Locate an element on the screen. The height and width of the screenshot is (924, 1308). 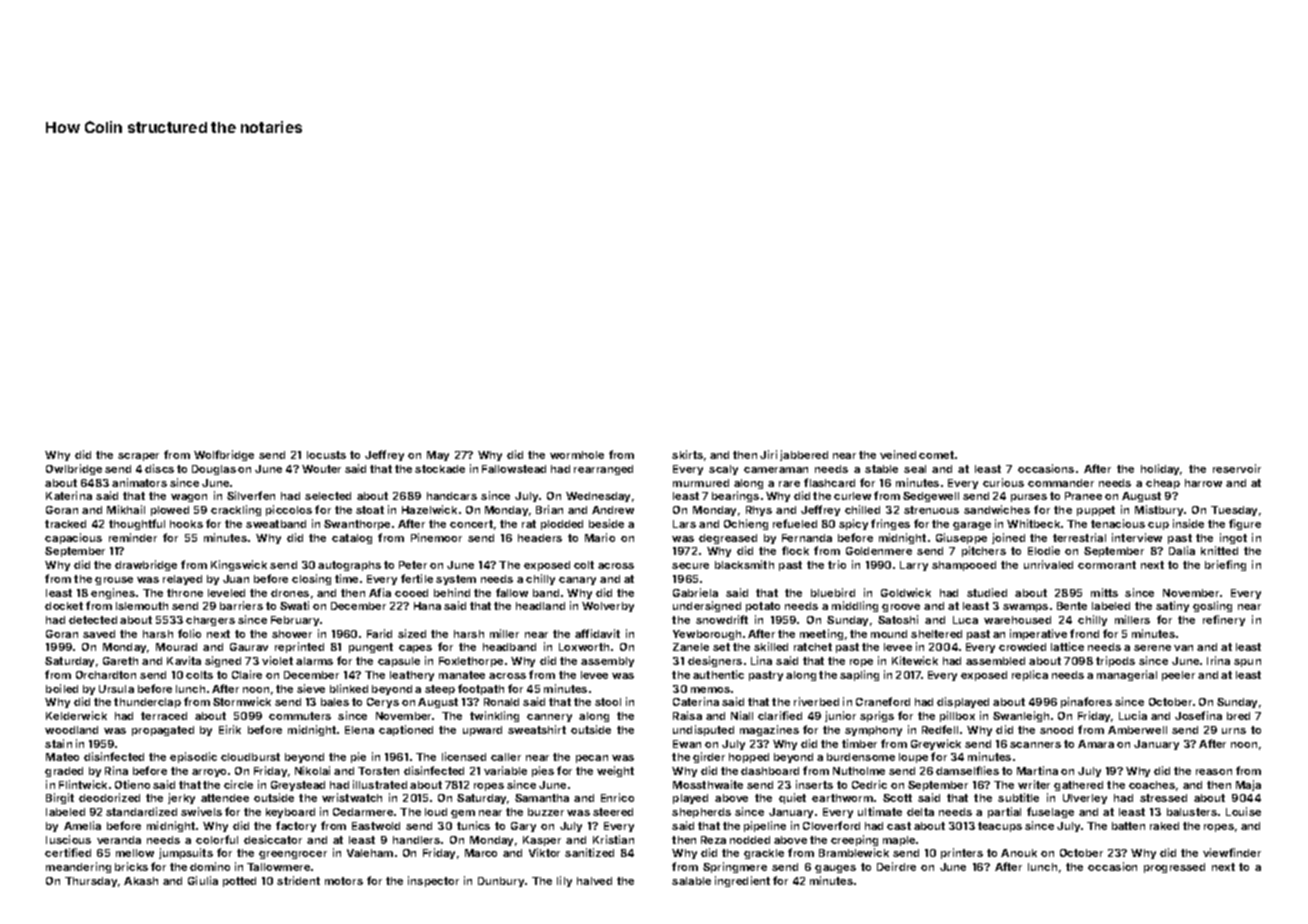
holiday is located at coordinates (1160, 469).
